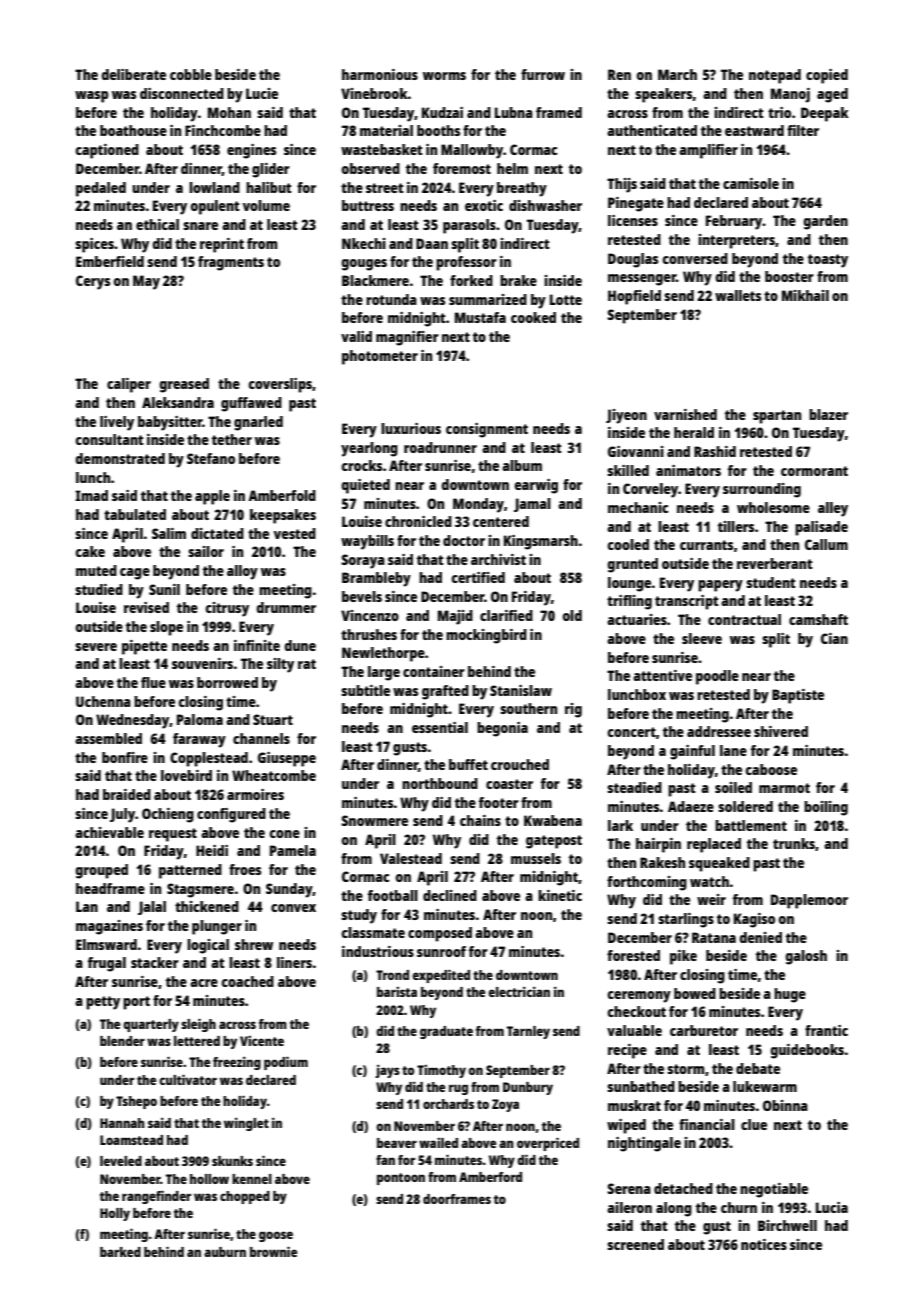  Describe the element at coordinates (775, 76) in the image. I see `notepad` at that location.
